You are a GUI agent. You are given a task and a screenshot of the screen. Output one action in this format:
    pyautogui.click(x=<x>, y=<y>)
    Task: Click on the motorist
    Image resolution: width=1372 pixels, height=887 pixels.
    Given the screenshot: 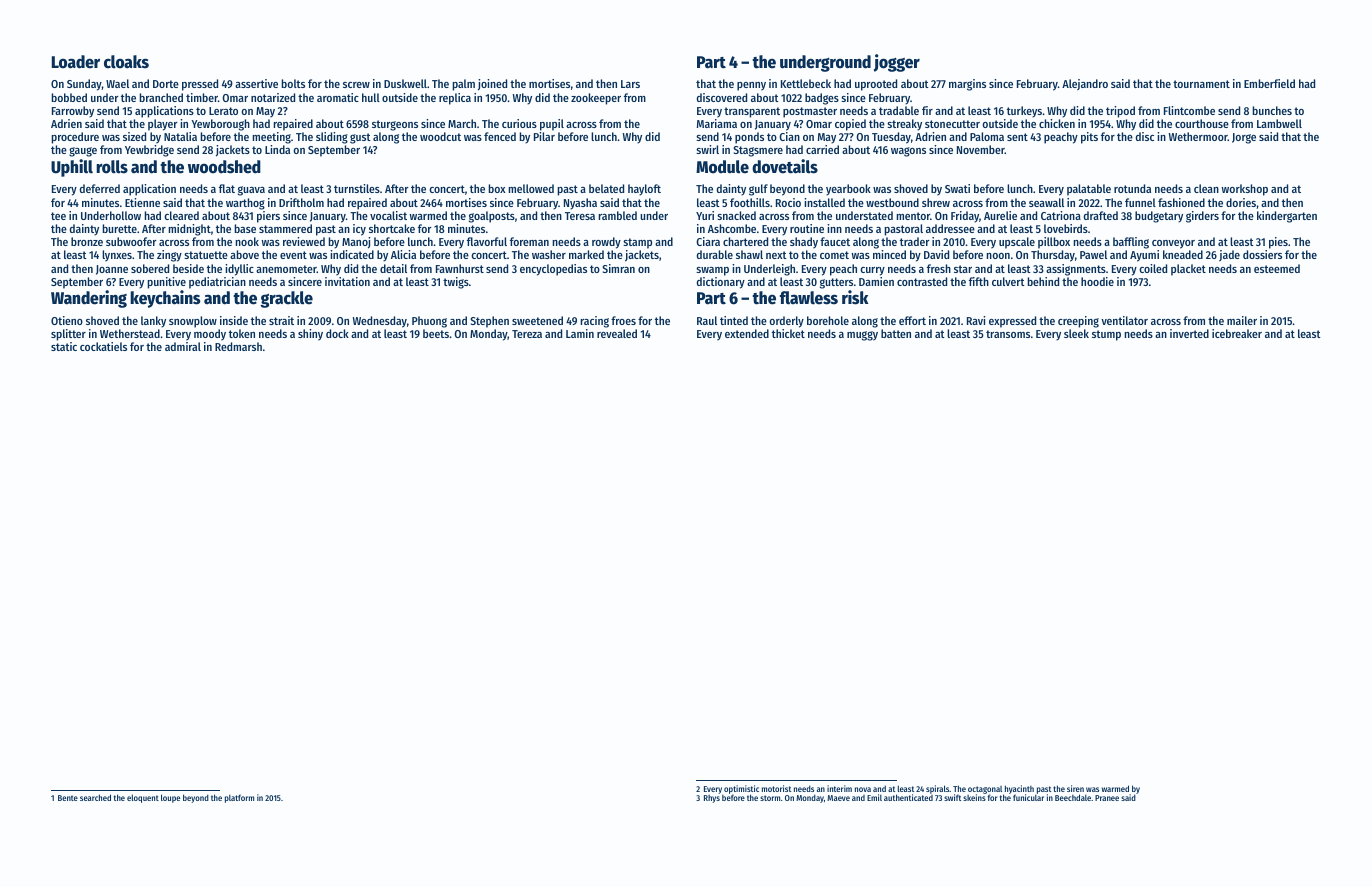 What is the action you would take?
    pyautogui.click(x=776, y=788)
